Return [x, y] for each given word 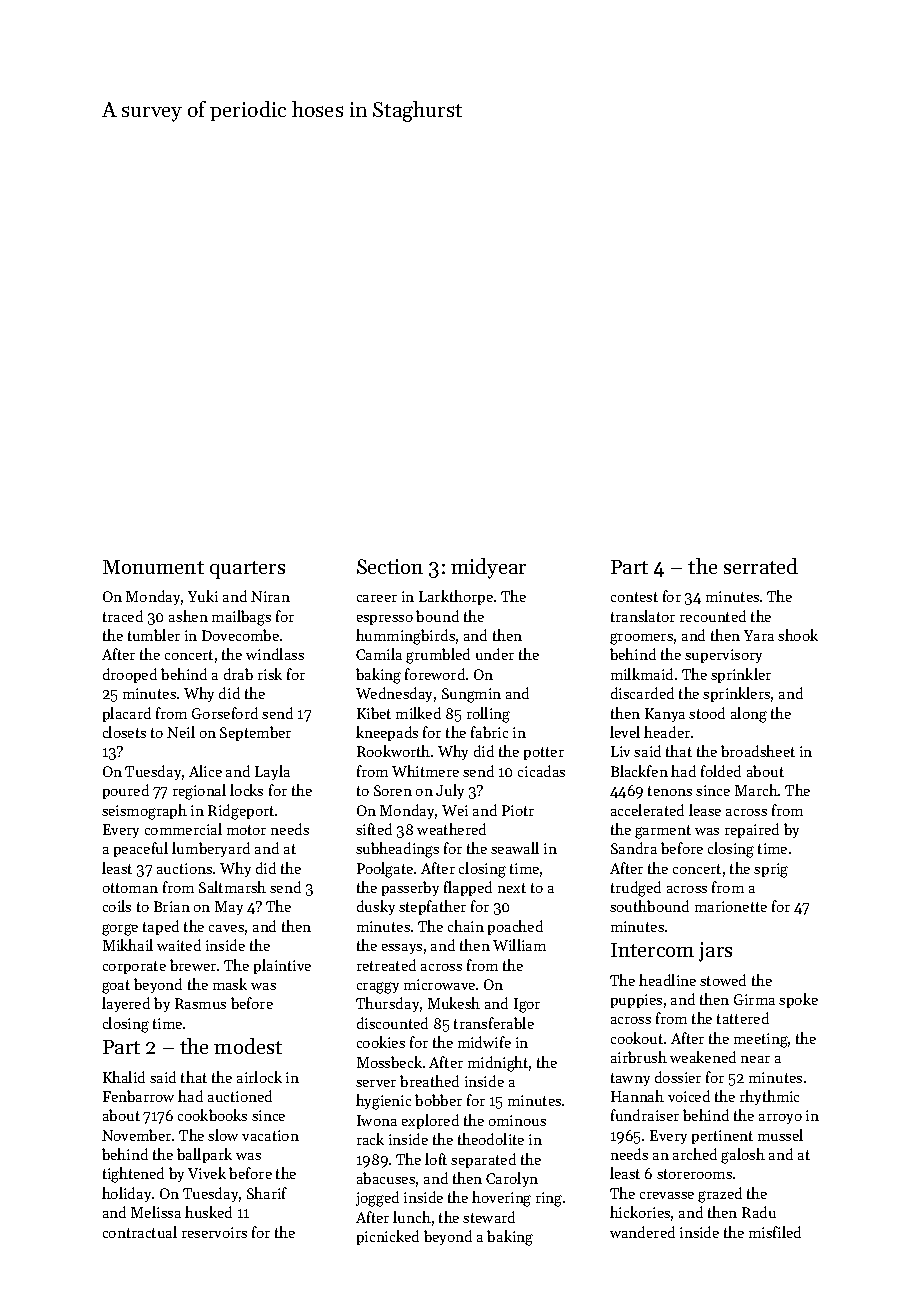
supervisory [723, 656]
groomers [641, 639]
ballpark [204, 1155]
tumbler [154, 635]
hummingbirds [405, 637]
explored [430, 1121]
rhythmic [769, 1097]
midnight [498, 1064]
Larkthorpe [456, 597]
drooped [130, 675]
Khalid [124, 1077]
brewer [193, 965]
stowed [723, 980]
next [512, 888]
